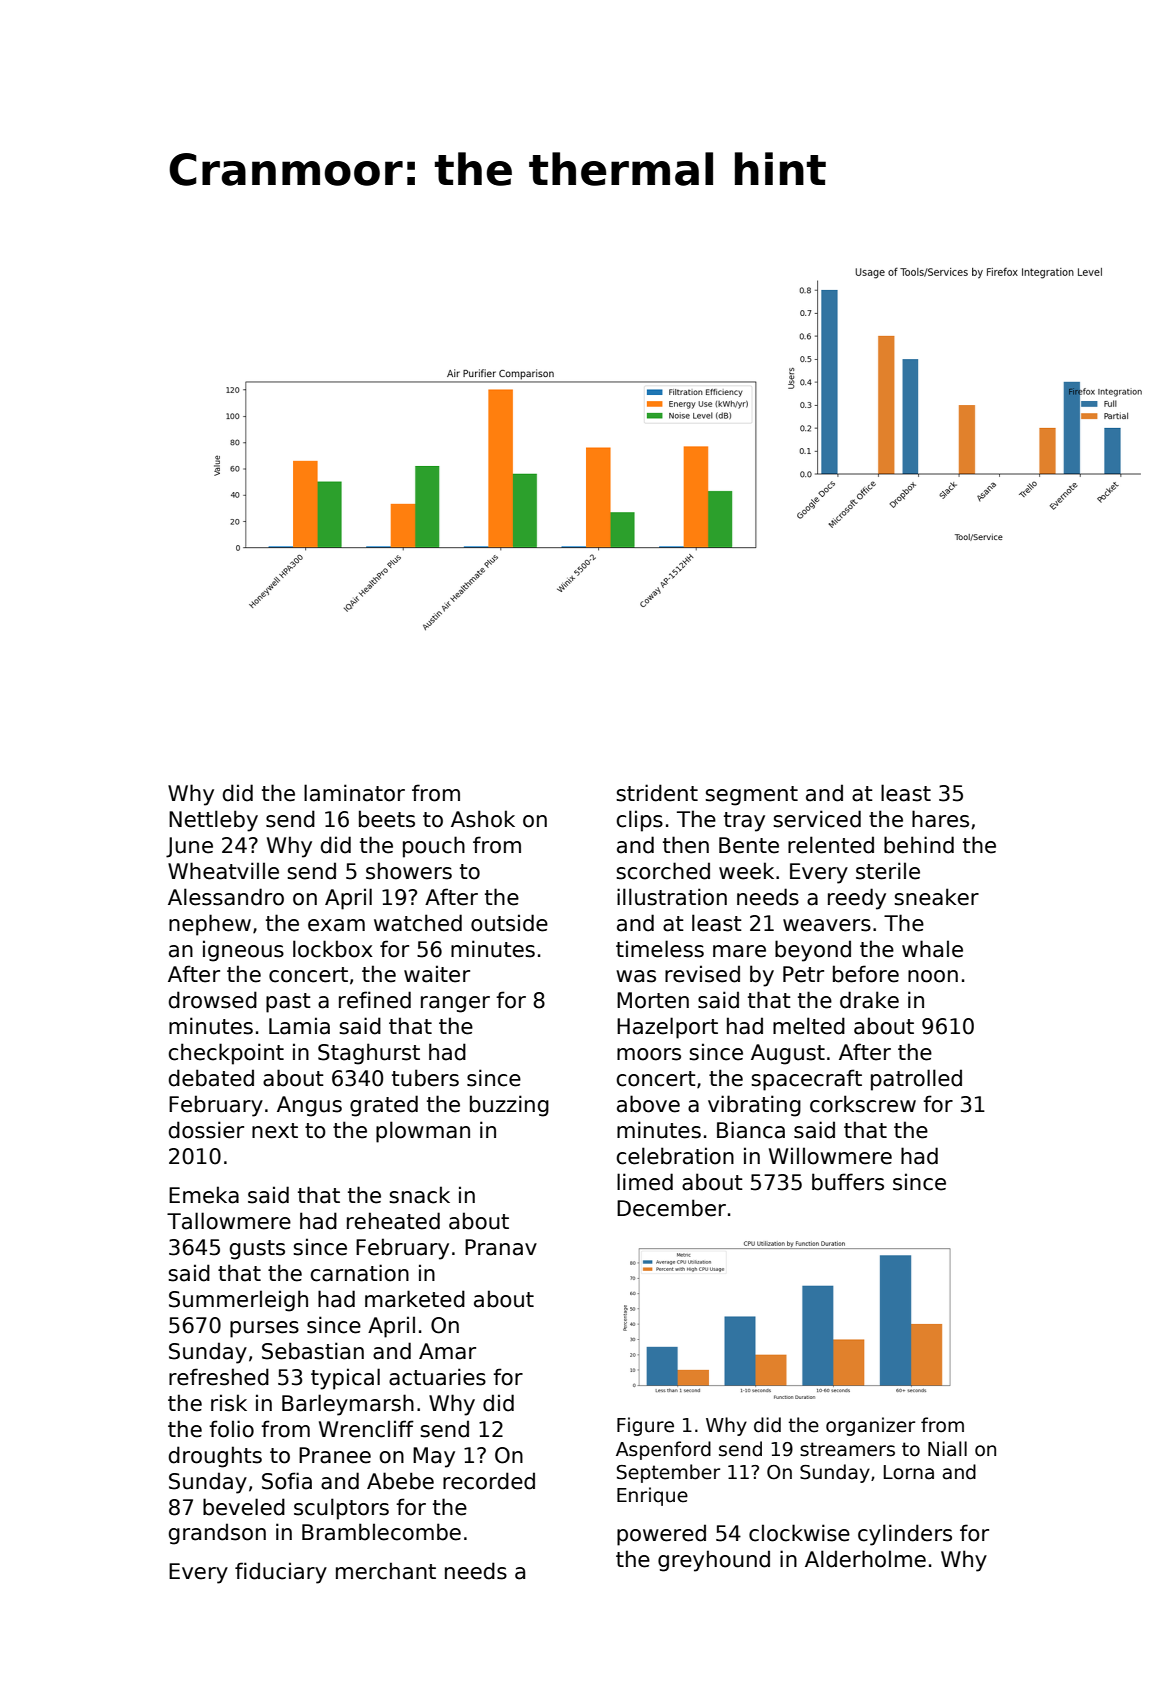 The width and height of the image is (1169, 1693). I want to click on noon, so click(933, 976).
